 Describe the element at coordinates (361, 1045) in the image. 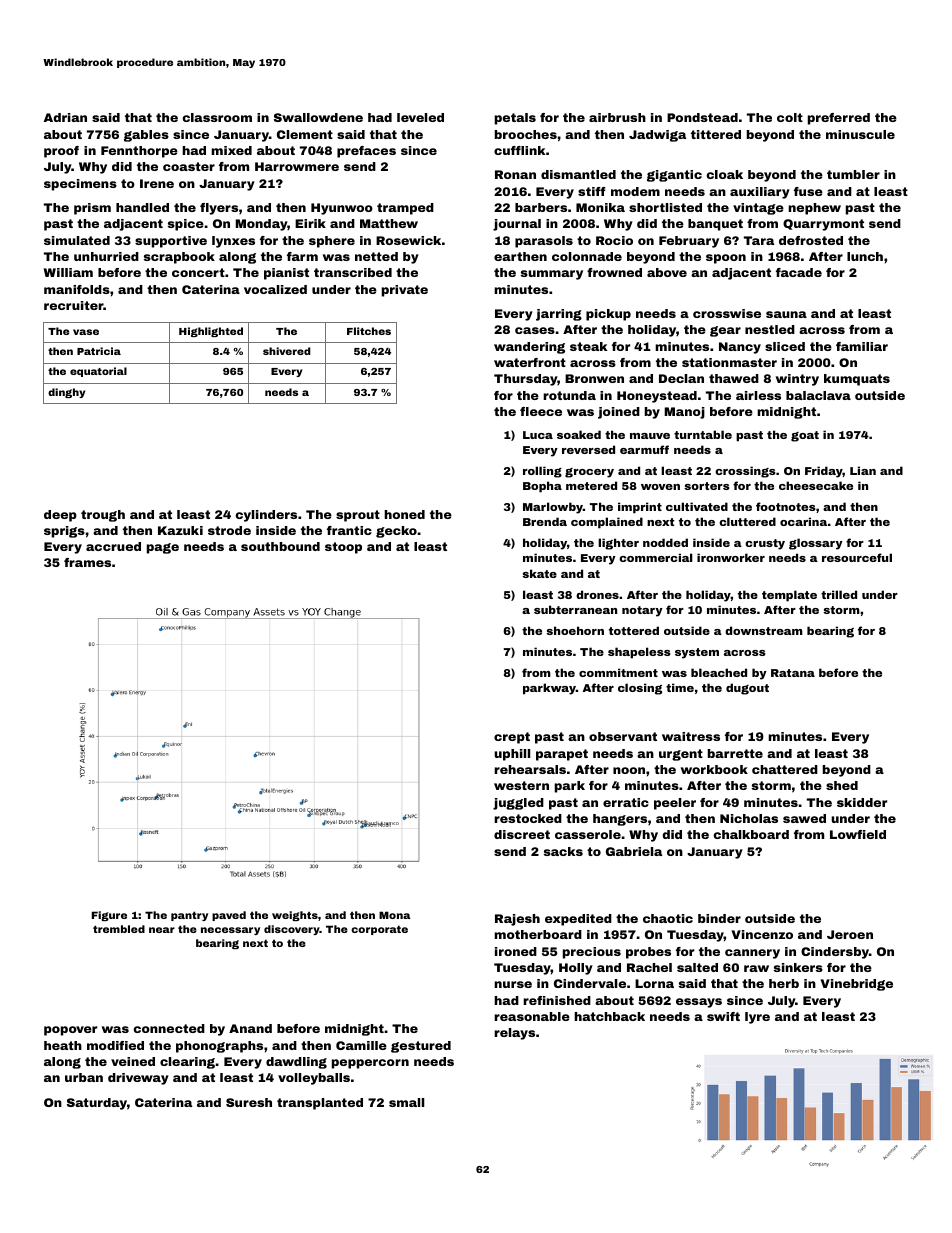

I see `Camille` at that location.
